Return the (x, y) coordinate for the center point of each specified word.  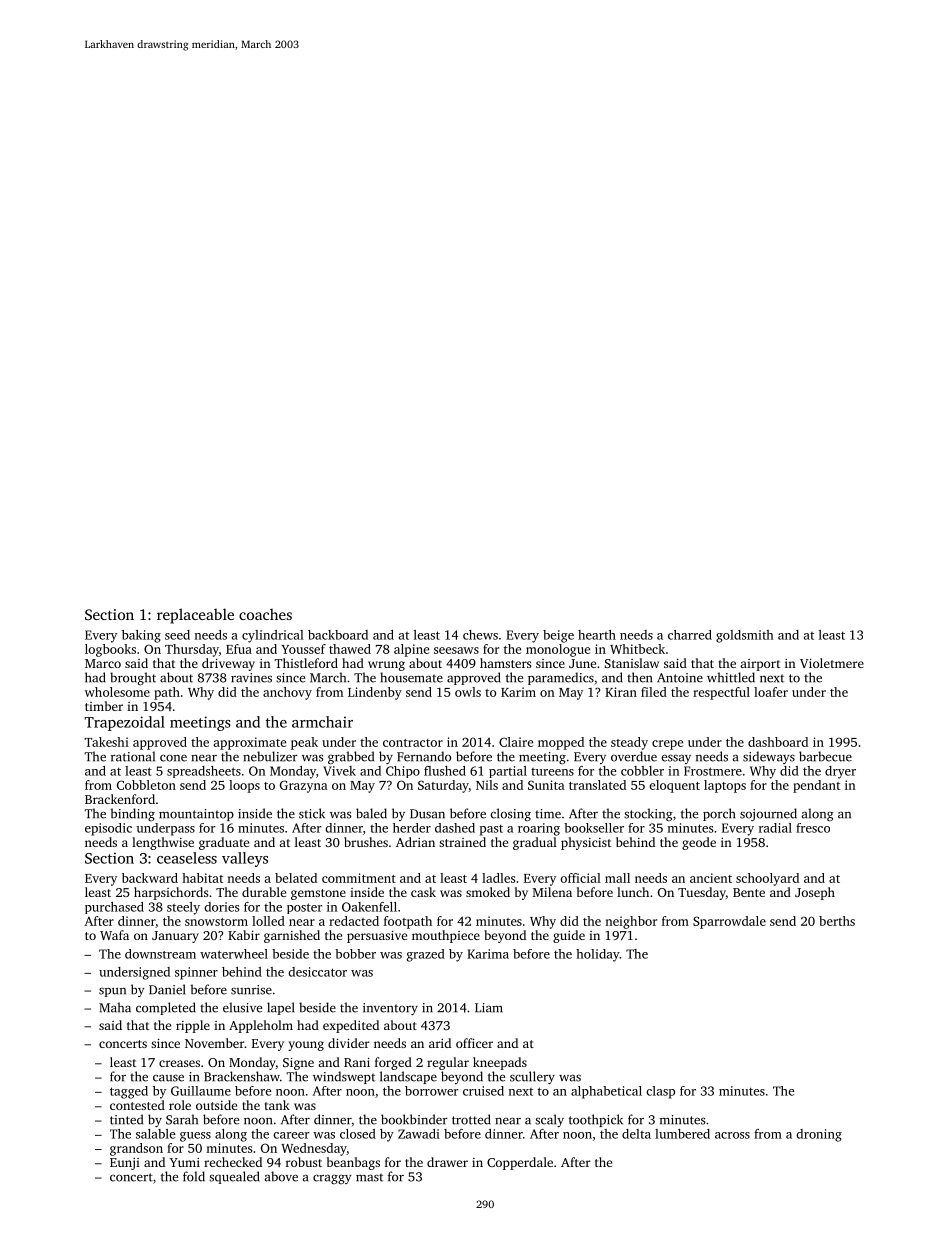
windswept (344, 1077)
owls (468, 692)
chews (480, 635)
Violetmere (832, 663)
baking (141, 636)
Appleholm (261, 1026)
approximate (250, 743)
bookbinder (414, 1119)
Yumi (185, 1162)
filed (654, 692)
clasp (660, 1092)
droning (819, 1135)
